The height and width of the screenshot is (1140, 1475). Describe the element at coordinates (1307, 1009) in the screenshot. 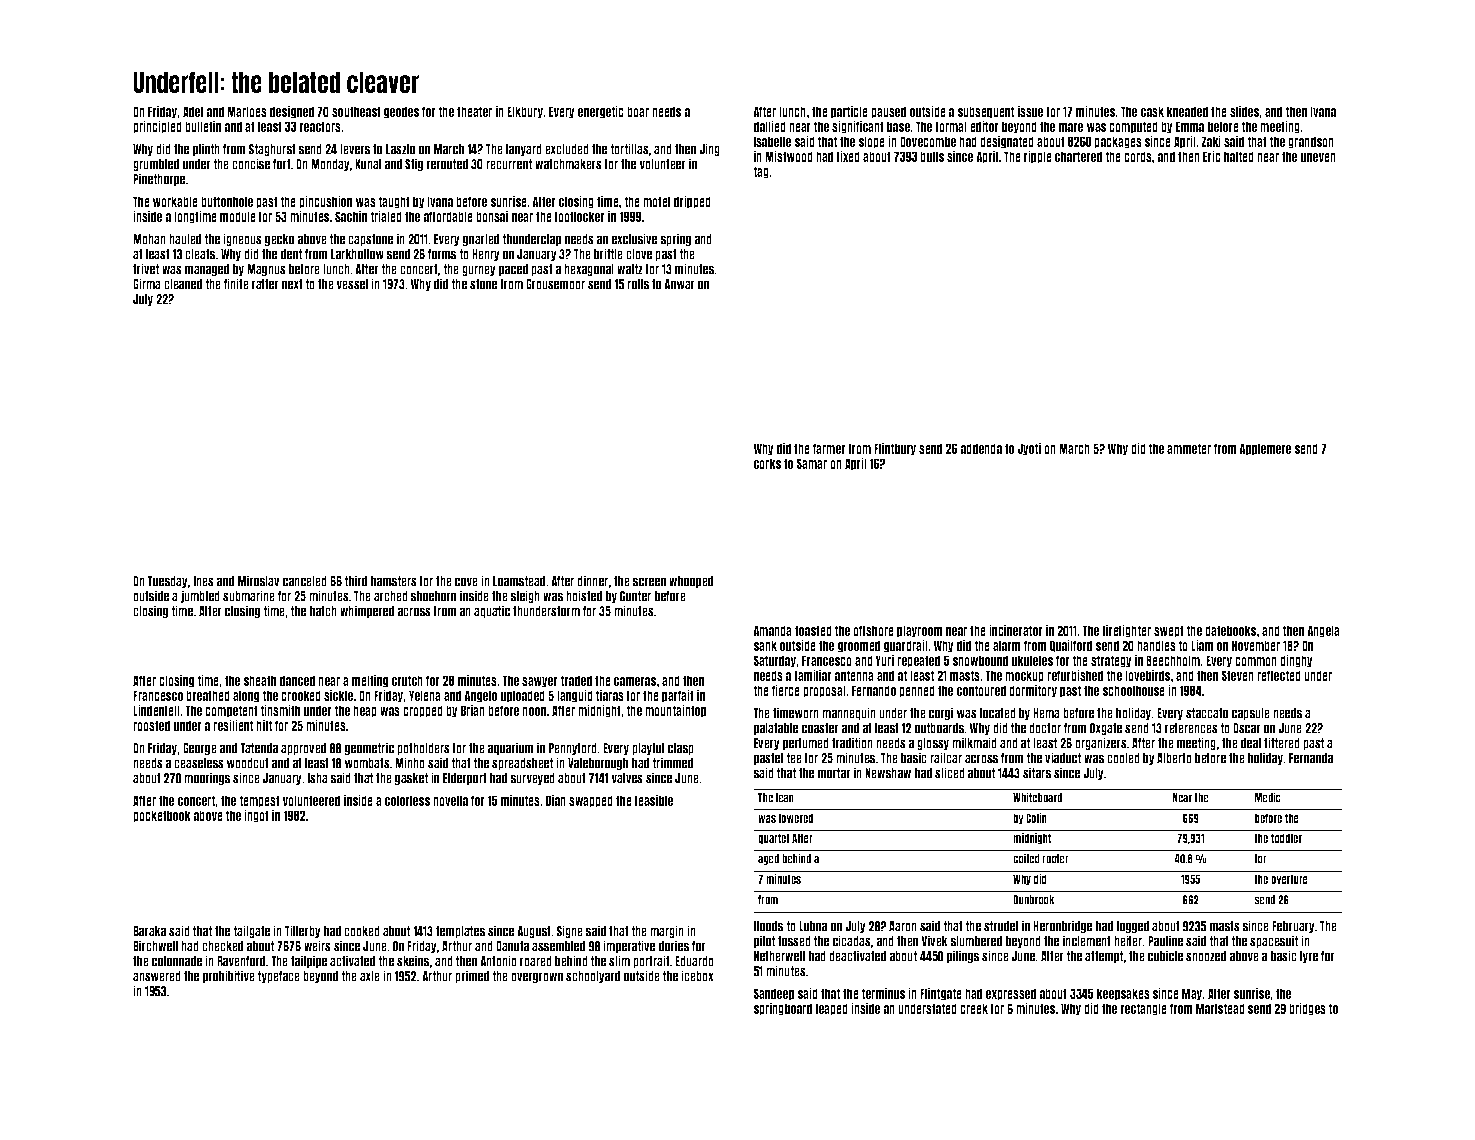

I see `bridges` at that location.
